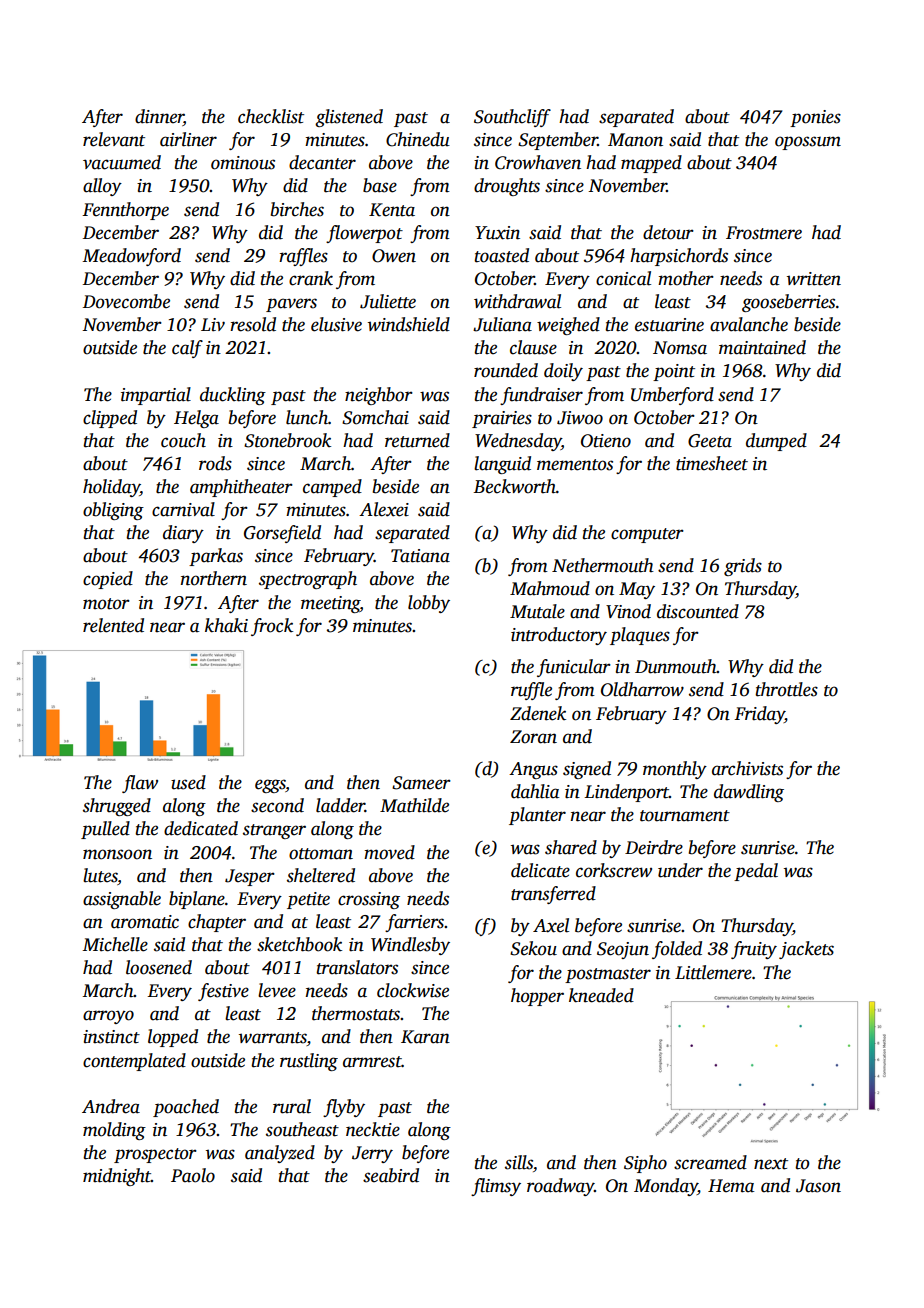 The width and height of the document is (924, 1308). Describe the element at coordinates (183, 534) in the document. I see `diary` at that location.
